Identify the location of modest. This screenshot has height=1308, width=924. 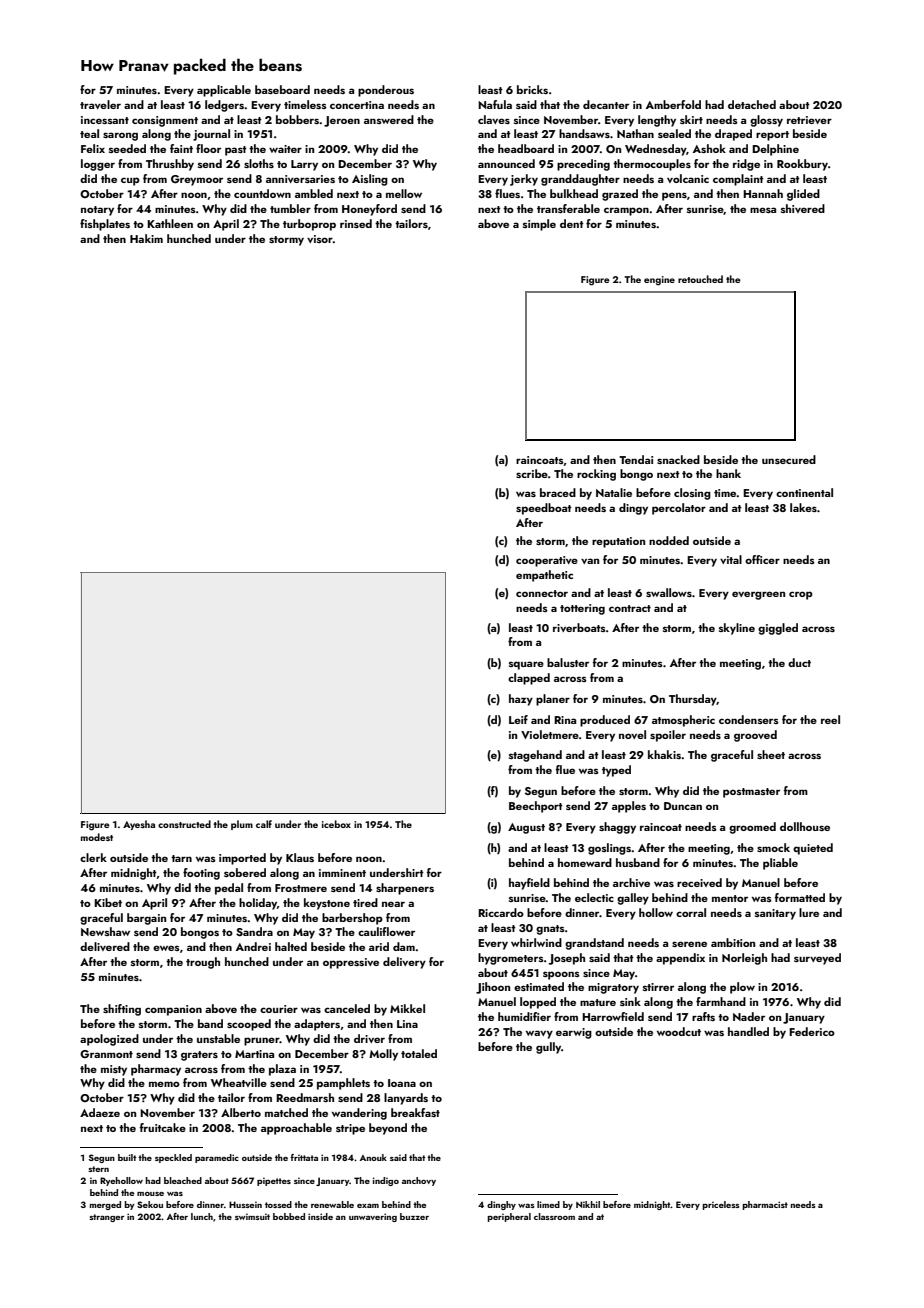
(97, 837).
